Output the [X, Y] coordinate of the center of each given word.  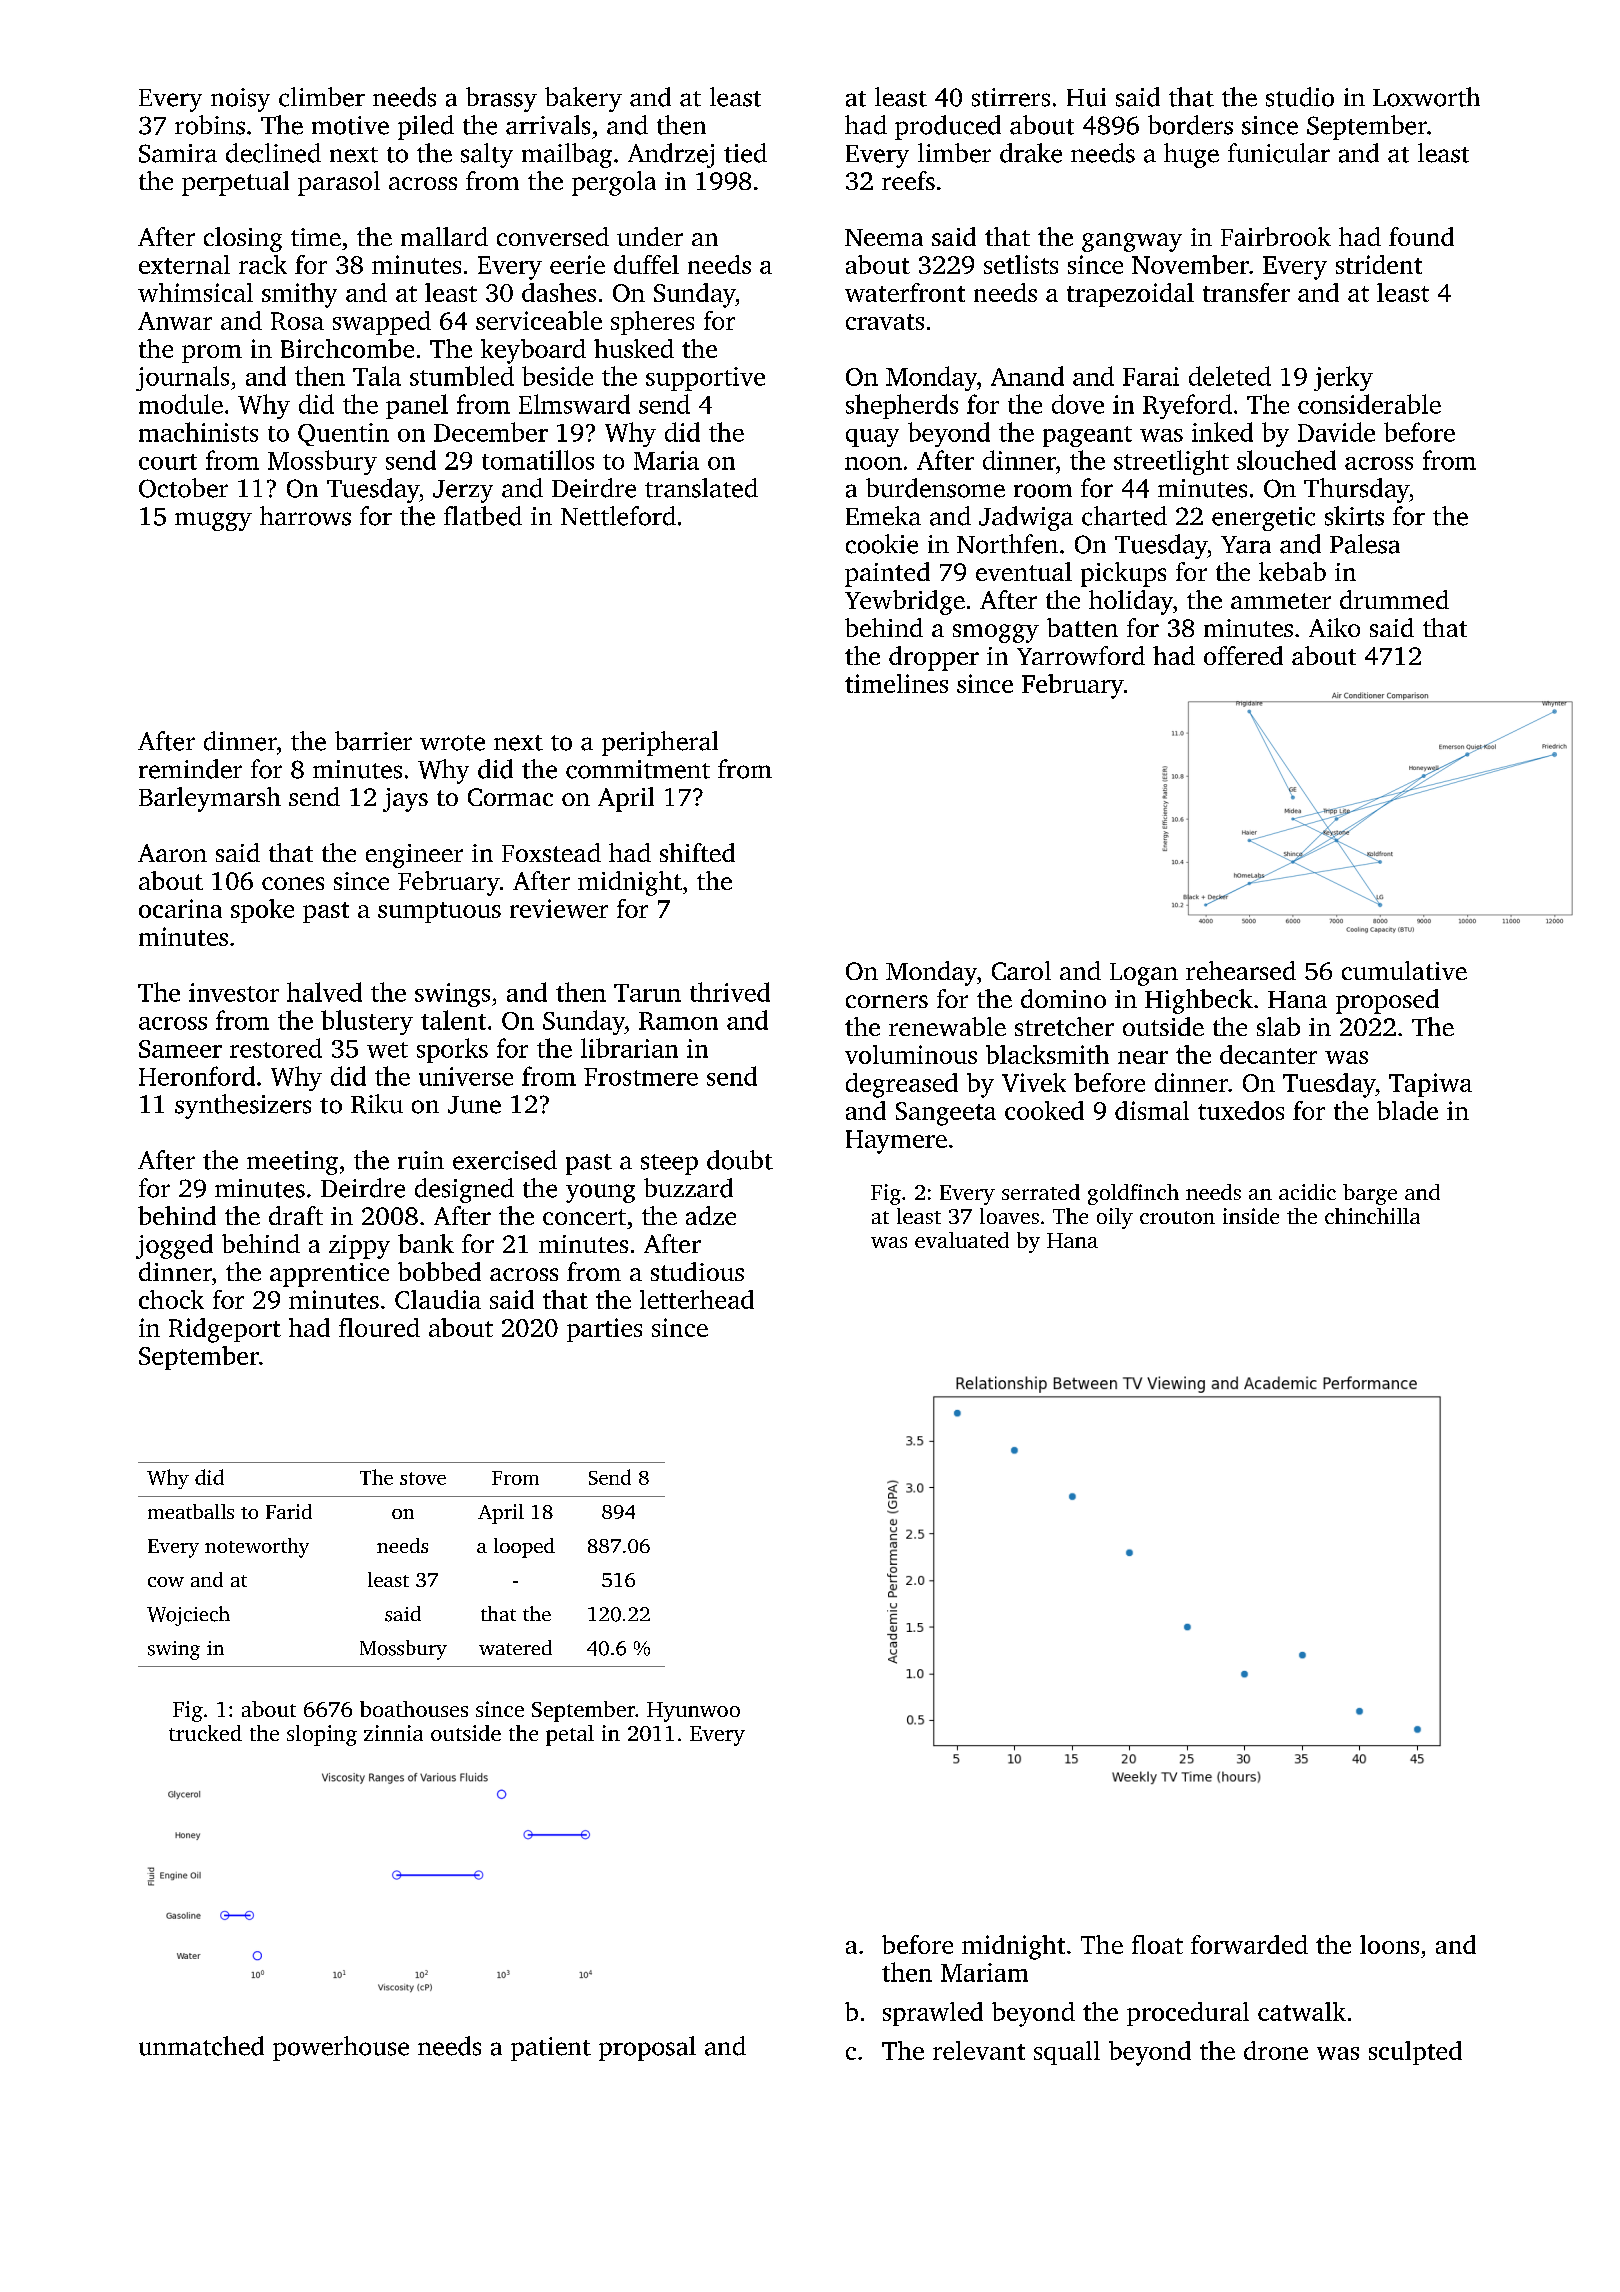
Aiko [1334, 627]
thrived [730, 992]
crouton [1177, 1217]
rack [263, 264]
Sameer [180, 1049]
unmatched [201, 2046]
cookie [882, 544]
